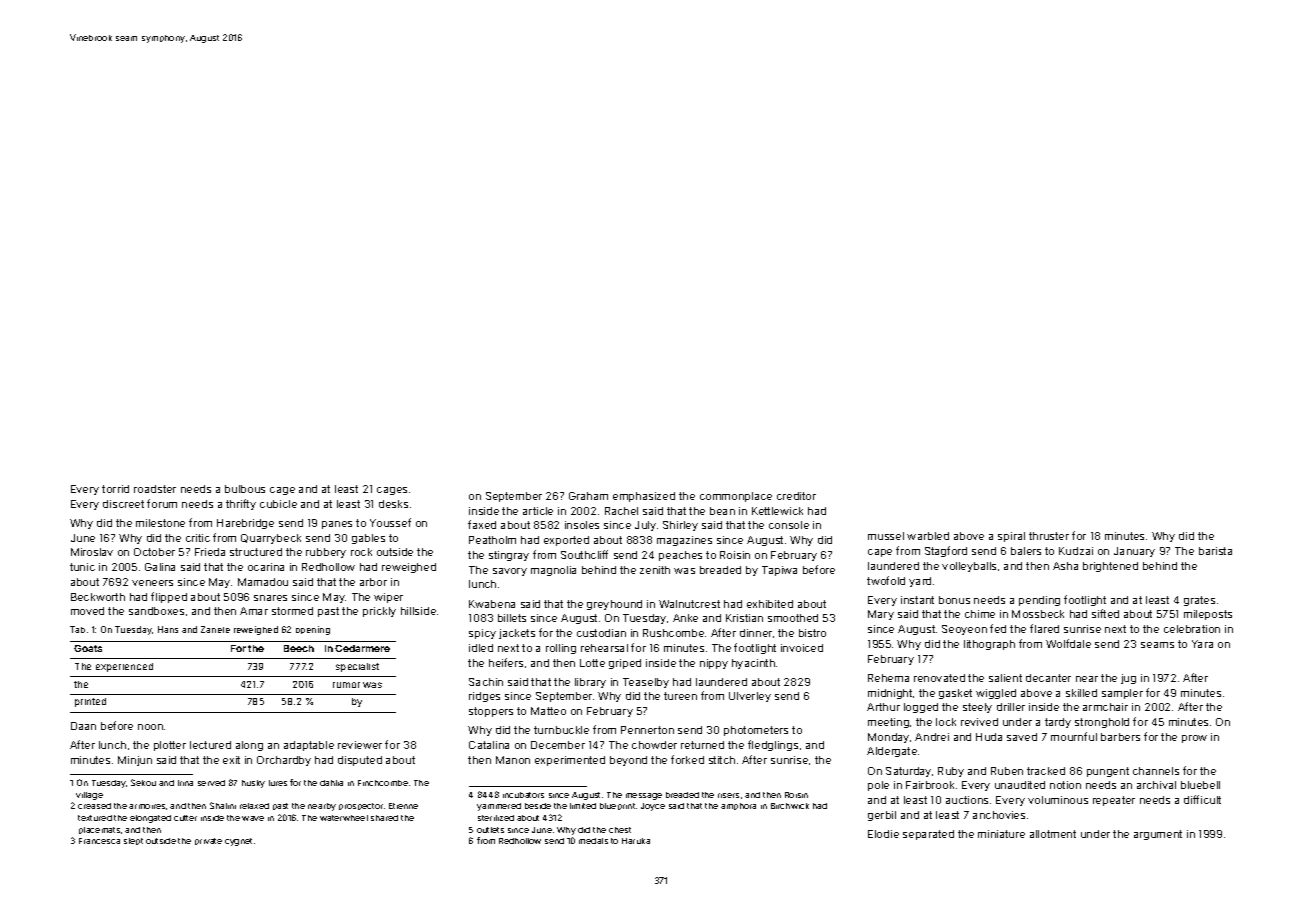 The height and width of the image is (924, 1308). I want to click on sampler, so click(1122, 694).
